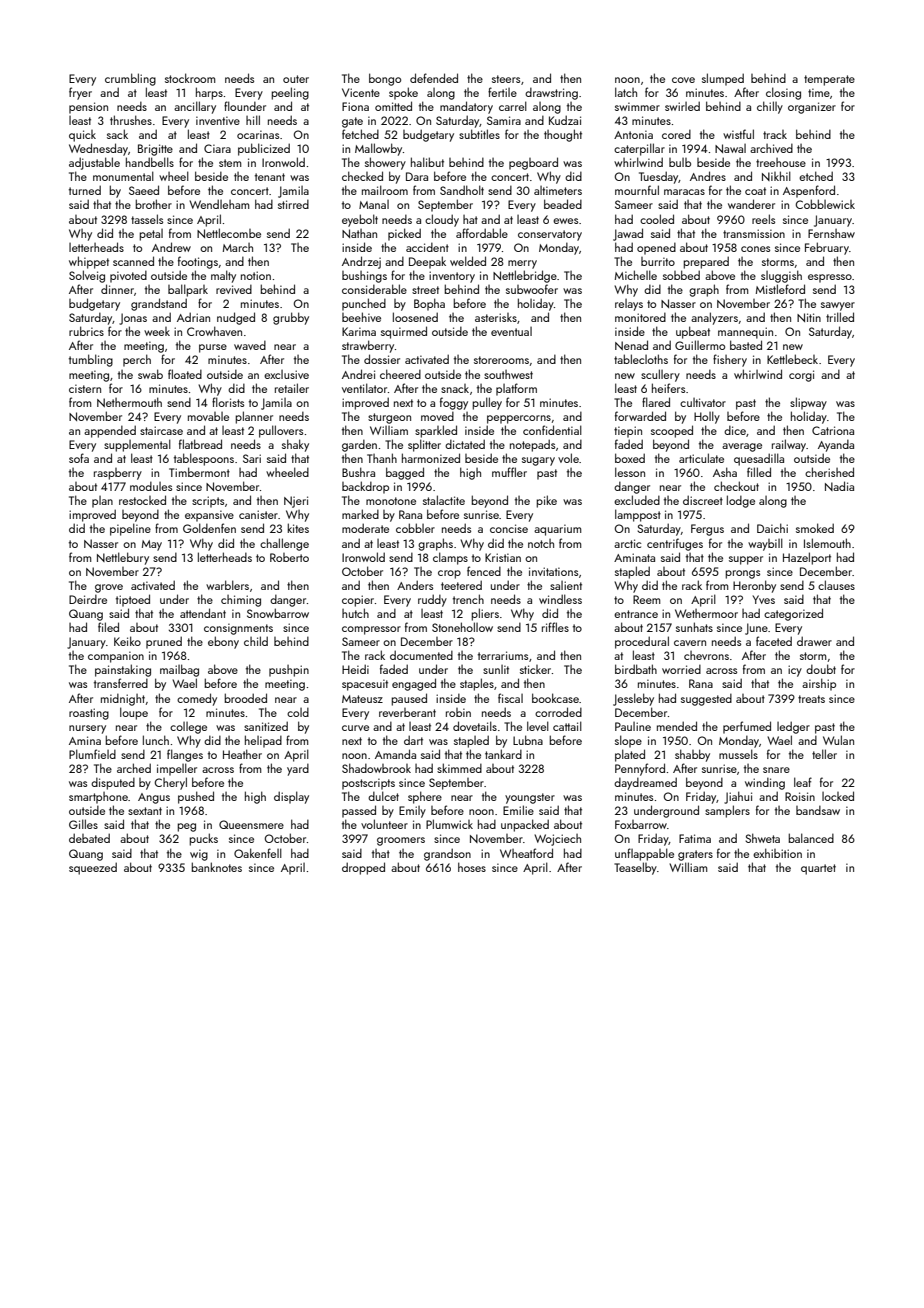 This page has width=924, height=1308. Describe the element at coordinates (829, 80) in the page. I see `temperate` at that location.
